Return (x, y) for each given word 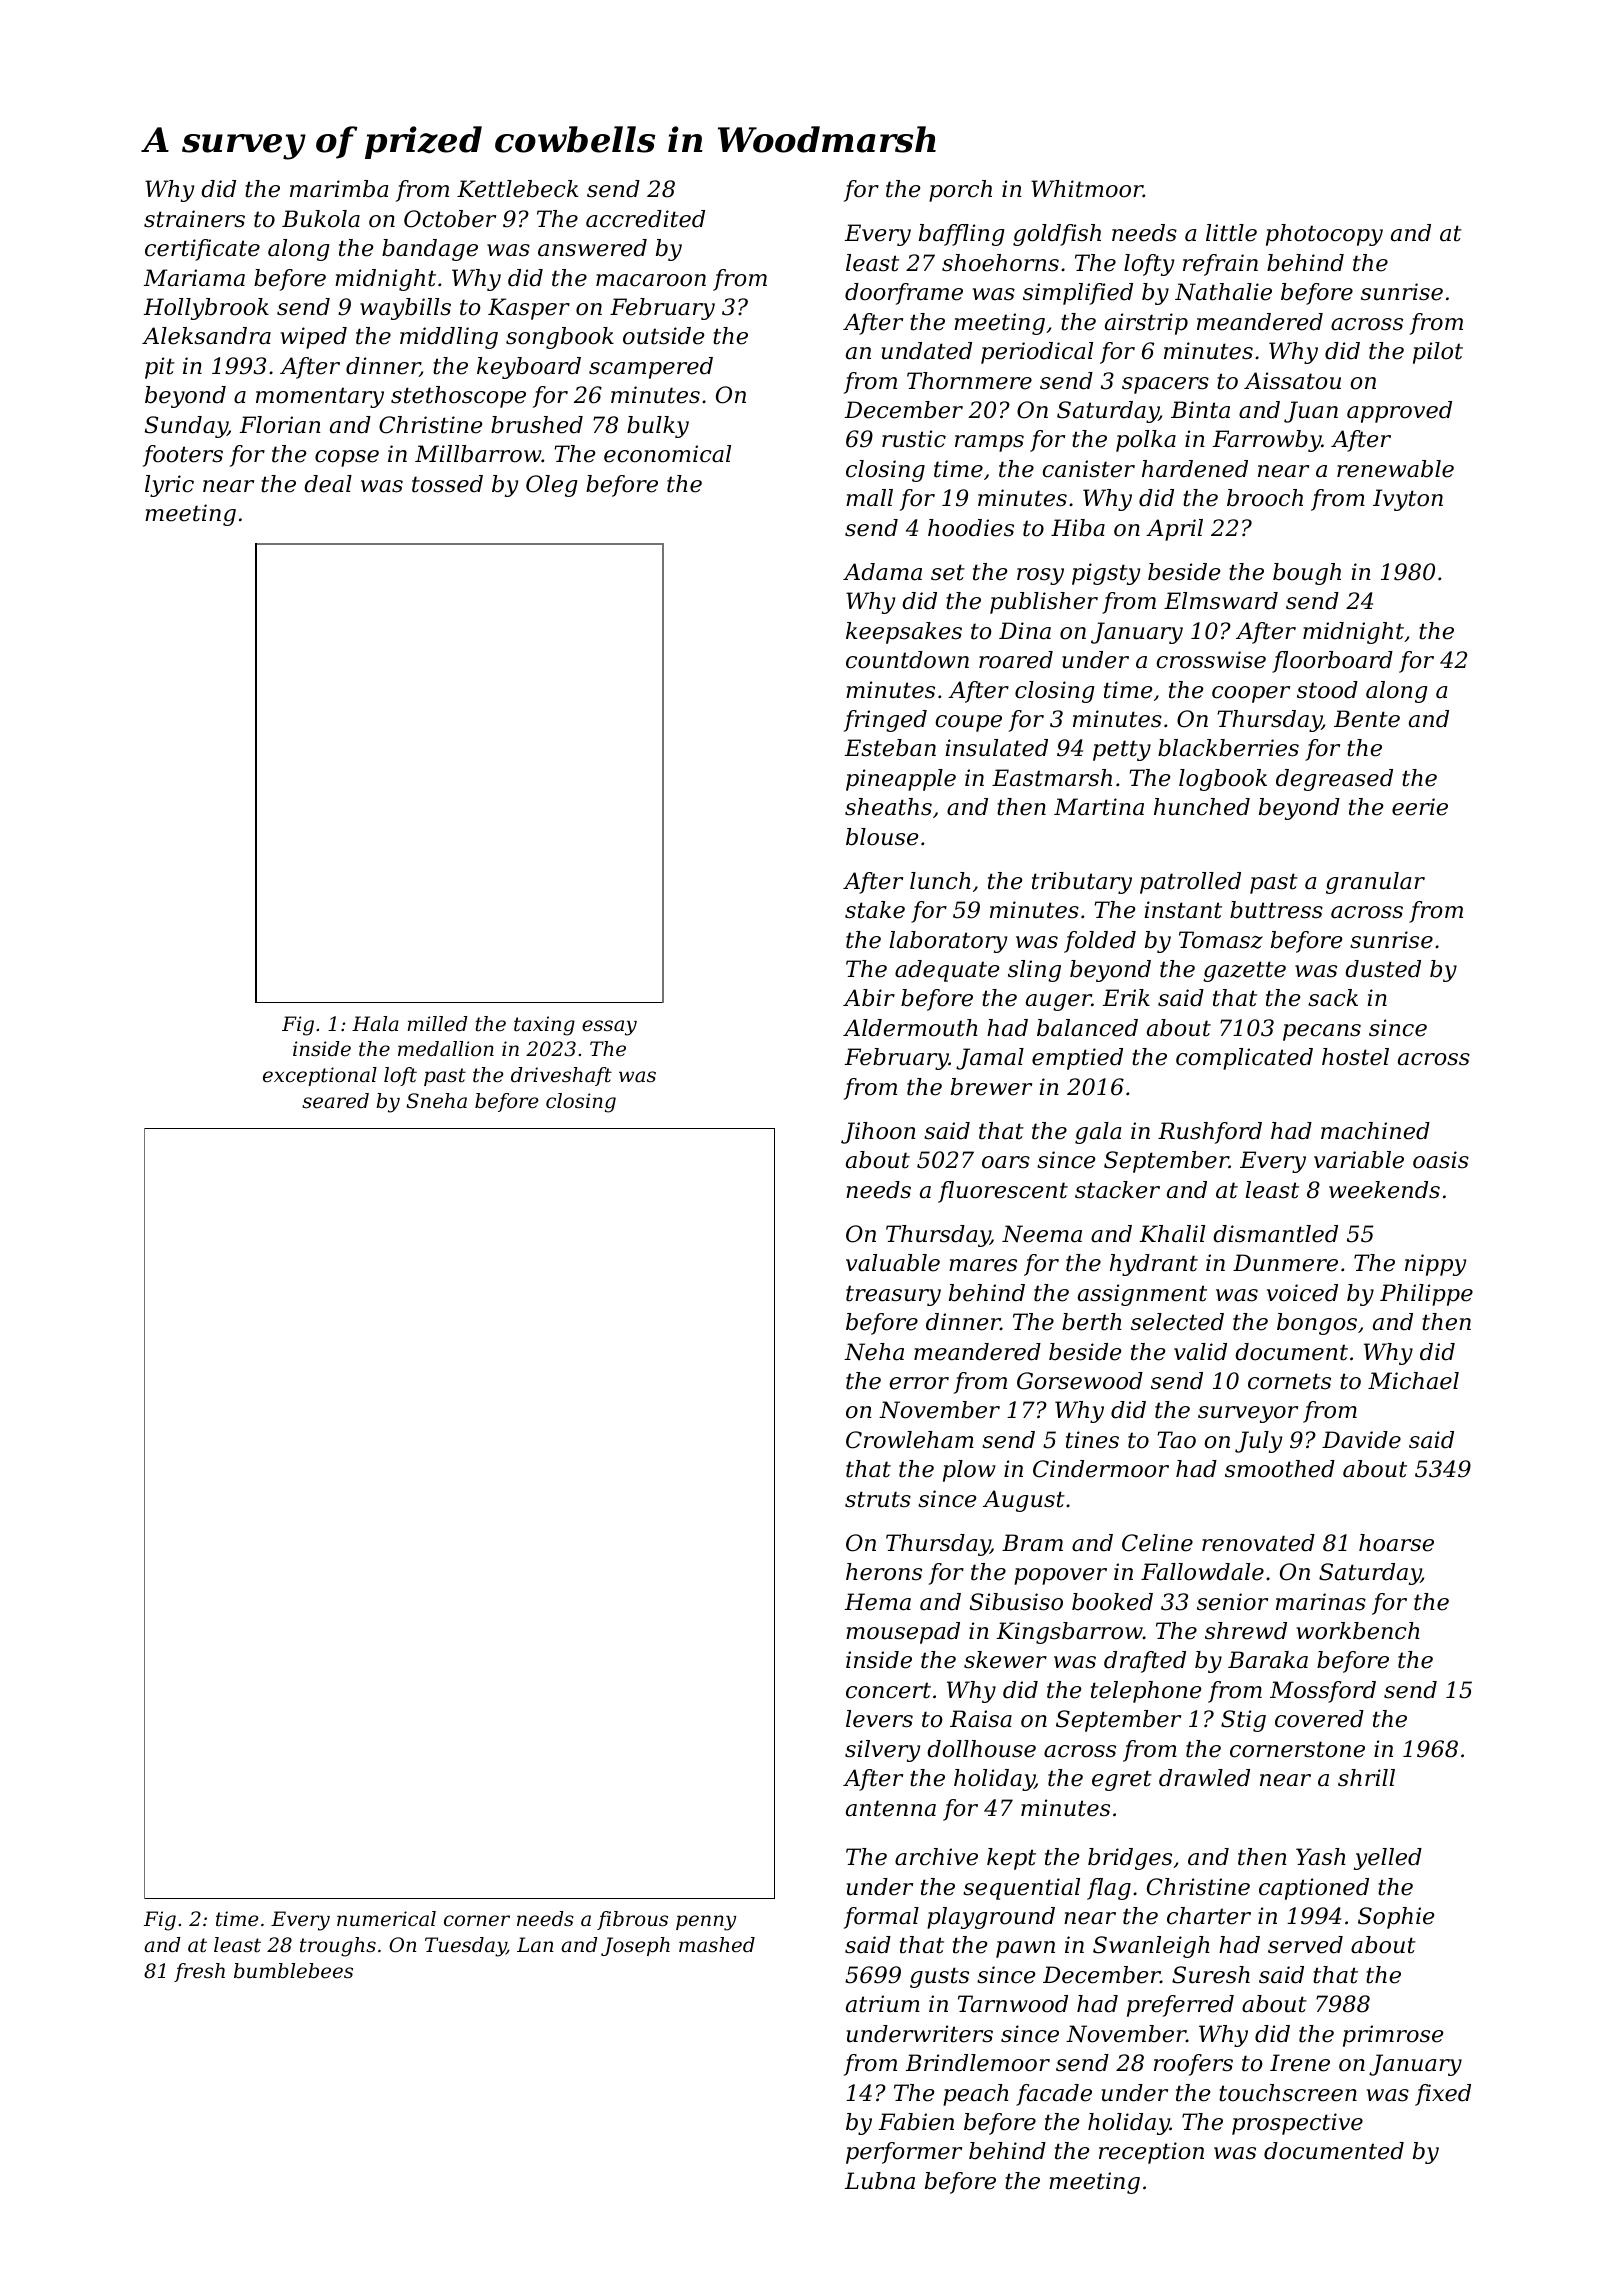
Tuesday (465, 1947)
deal (328, 484)
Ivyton (1408, 500)
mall (869, 498)
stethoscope (458, 397)
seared (335, 1100)
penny (706, 1923)
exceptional (320, 1076)
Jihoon (878, 1133)
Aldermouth (910, 1028)
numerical (386, 1919)
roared (1016, 660)
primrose (1393, 2036)
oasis (1441, 1160)
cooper (1251, 694)
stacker (1117, 1190)
